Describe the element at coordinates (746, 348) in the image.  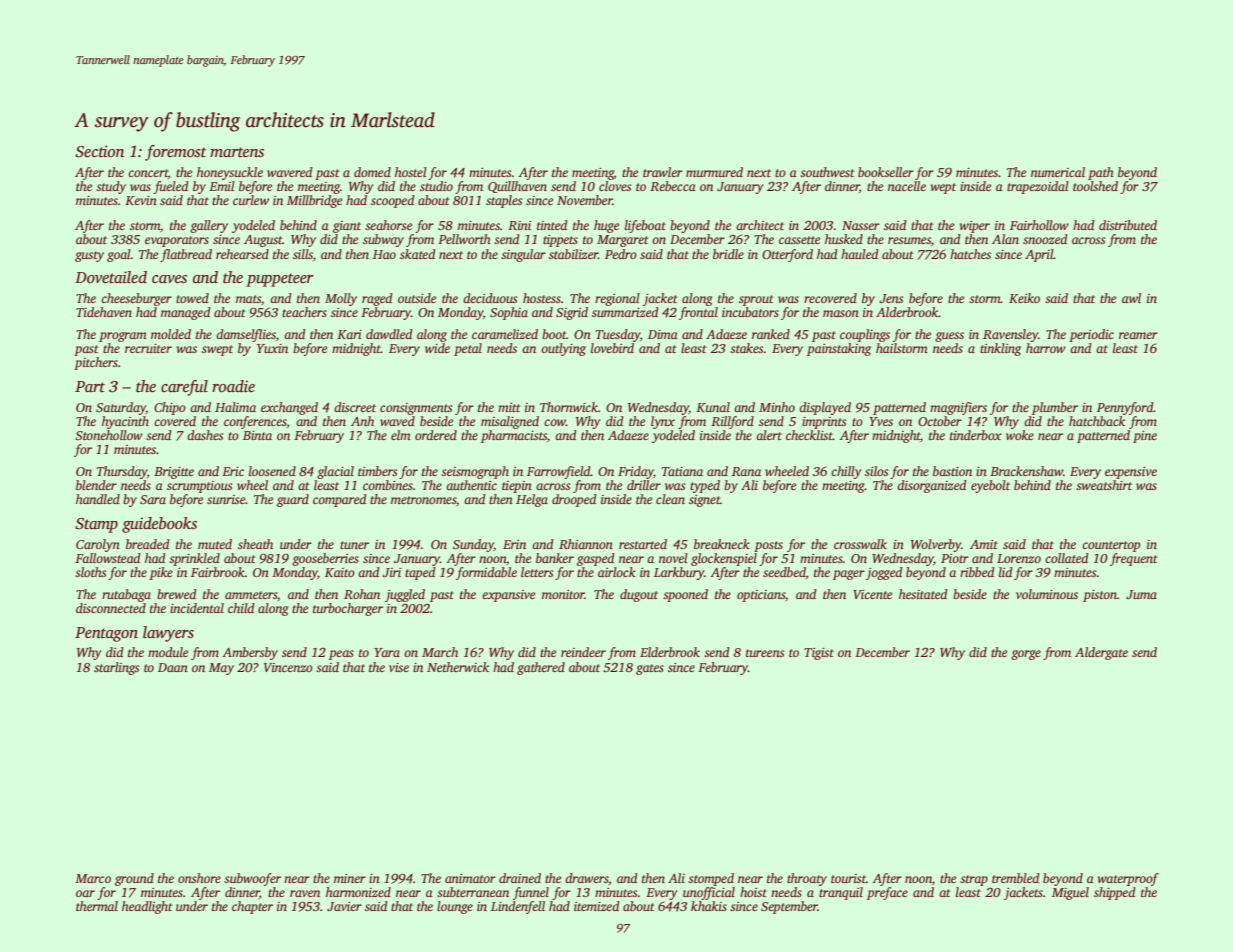
I see `stakes` at that location.
